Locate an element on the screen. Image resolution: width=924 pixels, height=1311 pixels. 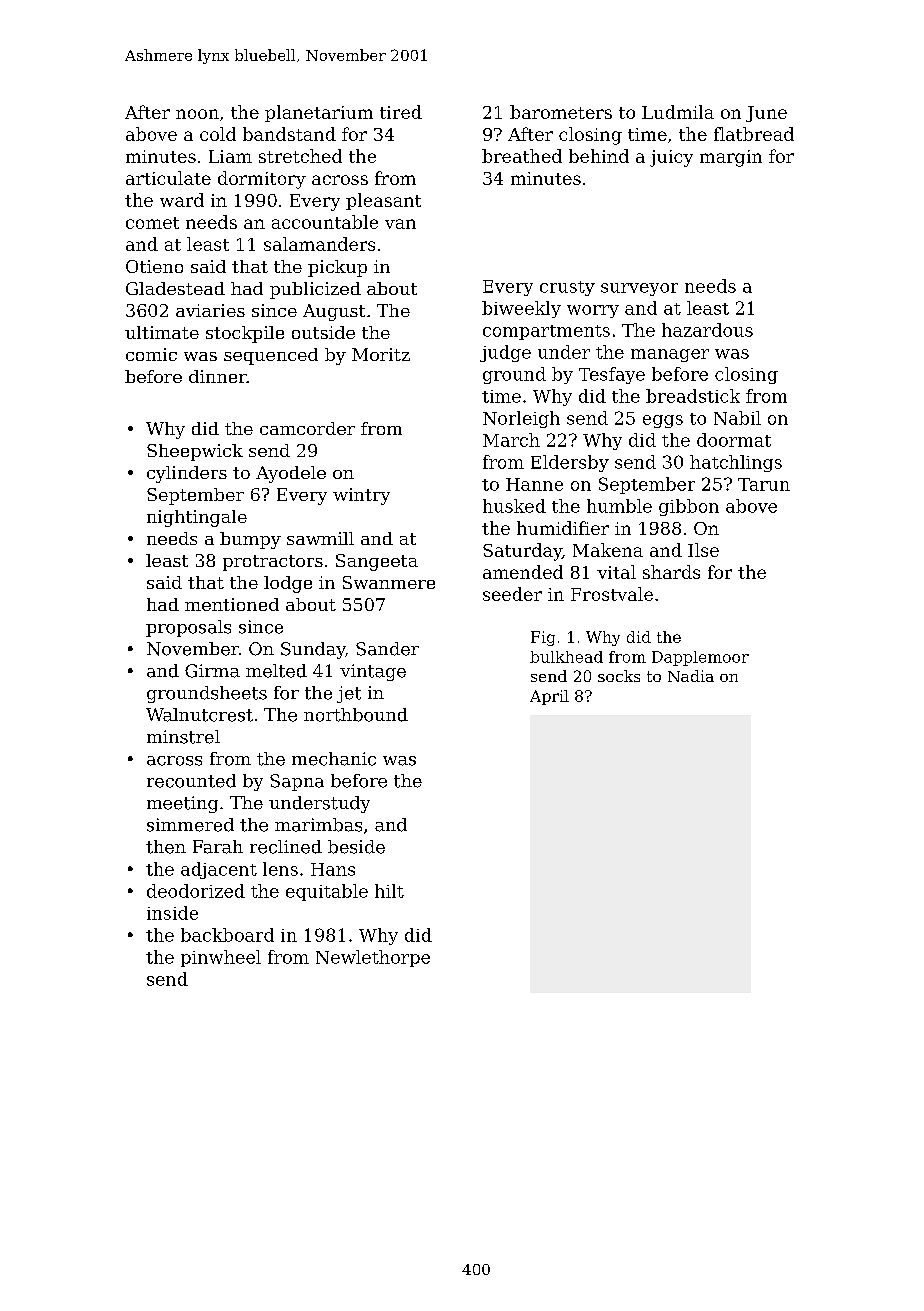
Sander is located at coordinates (387, 649).
